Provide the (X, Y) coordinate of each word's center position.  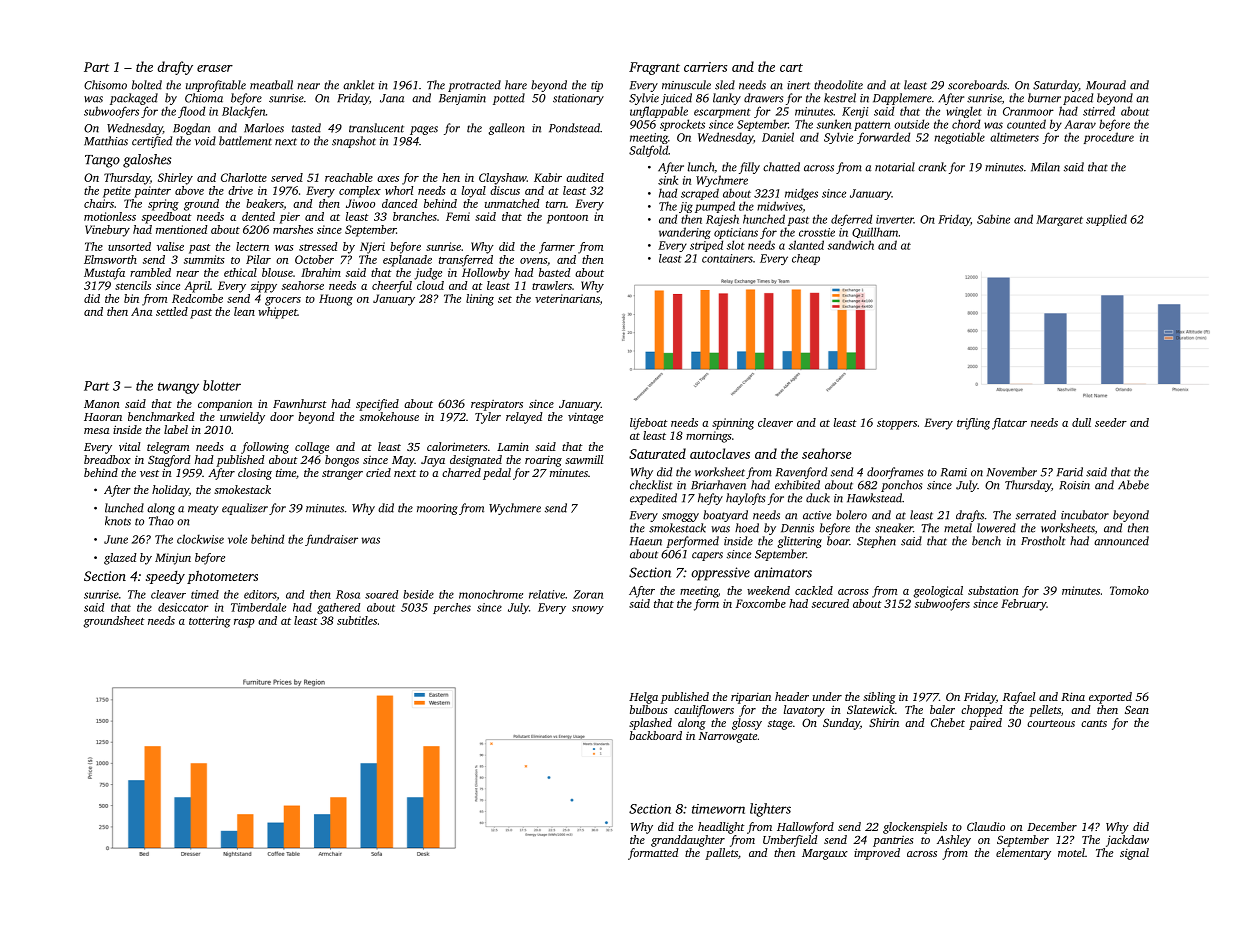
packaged (134, 99)
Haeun (646, 541)
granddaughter (688, 841)
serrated (1036, 515)
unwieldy (242, 418)
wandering (685, 233)
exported (1110, 698)
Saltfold (648, 151)
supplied (1106, 220)
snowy (588, 610)
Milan (1045, 167)
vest (149, 473)
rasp (244, 623)
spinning (733, 424)
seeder (1111, 422)
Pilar (258, 259)
